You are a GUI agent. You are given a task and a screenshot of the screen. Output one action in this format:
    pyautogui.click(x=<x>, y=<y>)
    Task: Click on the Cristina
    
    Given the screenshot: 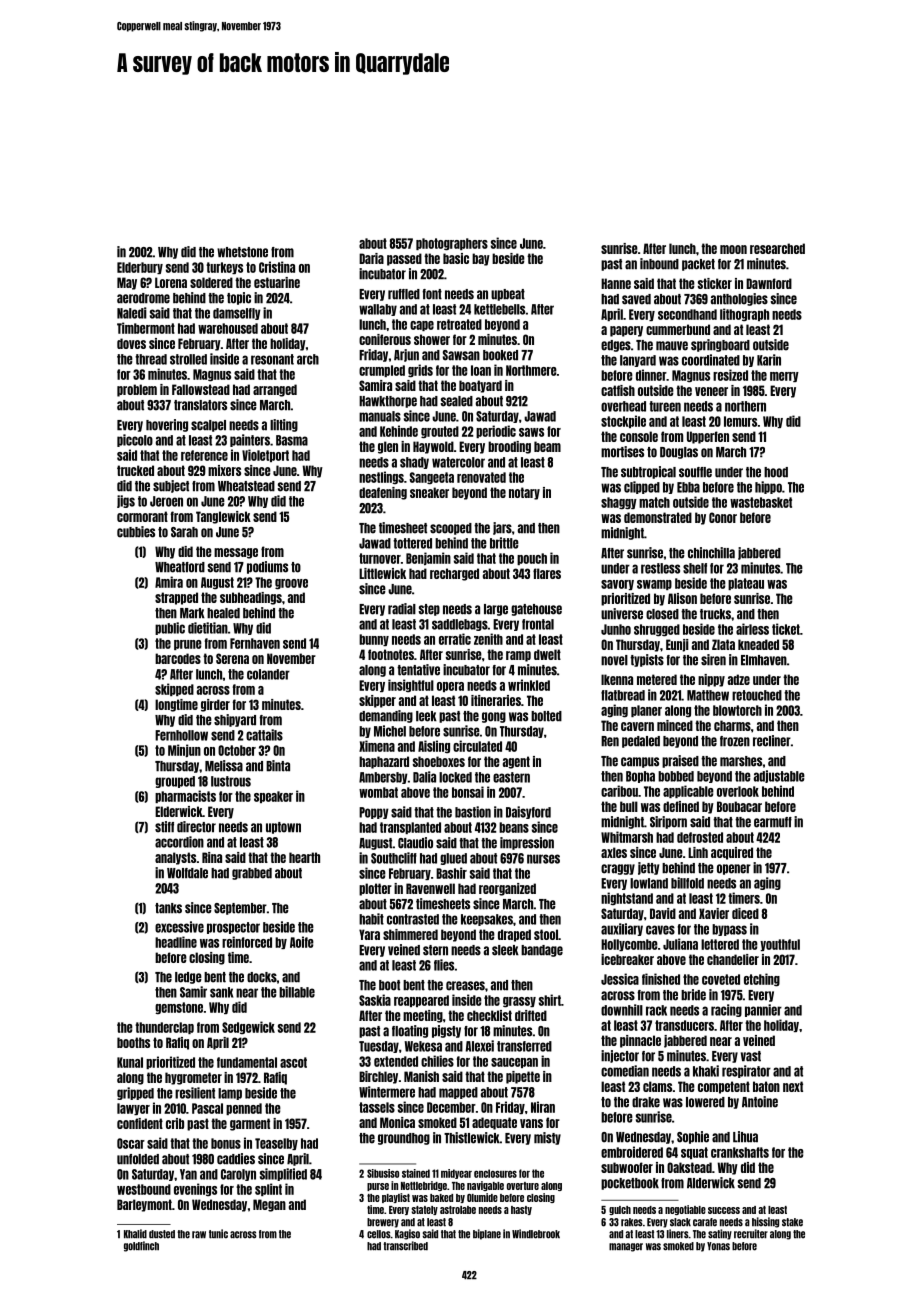 What is the action you would take?
    pyautogui.click(x=277, y=267)
